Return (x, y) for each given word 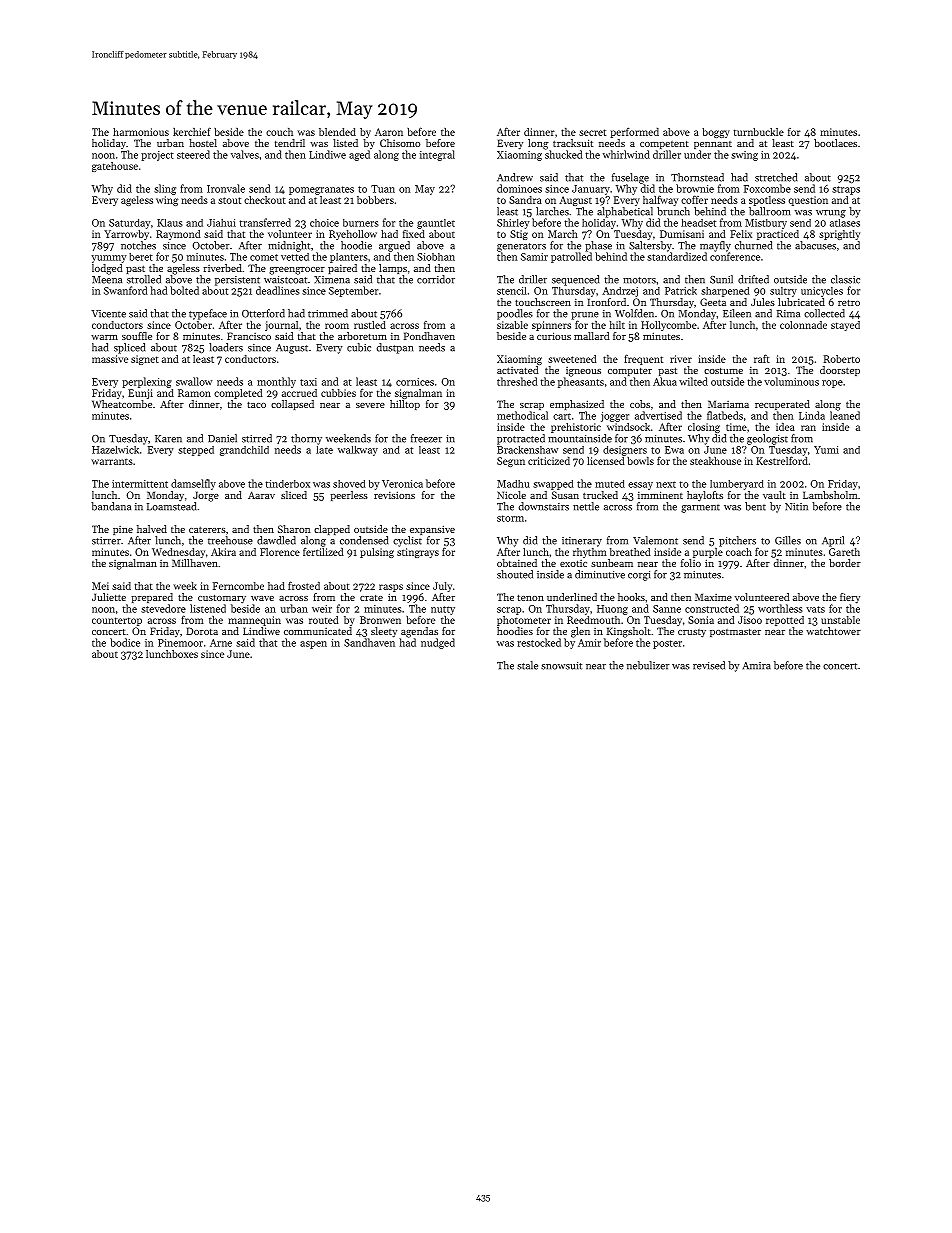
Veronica (402, 484)
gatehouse (115, 167)
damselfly (193, 484)
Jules (763, 302)
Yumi (826, 450)
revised (709, 665)
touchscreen (543, 302)
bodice (125, 642)
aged (359, 155)
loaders (226, 347)
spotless (767, 201)
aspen (313, 645)
